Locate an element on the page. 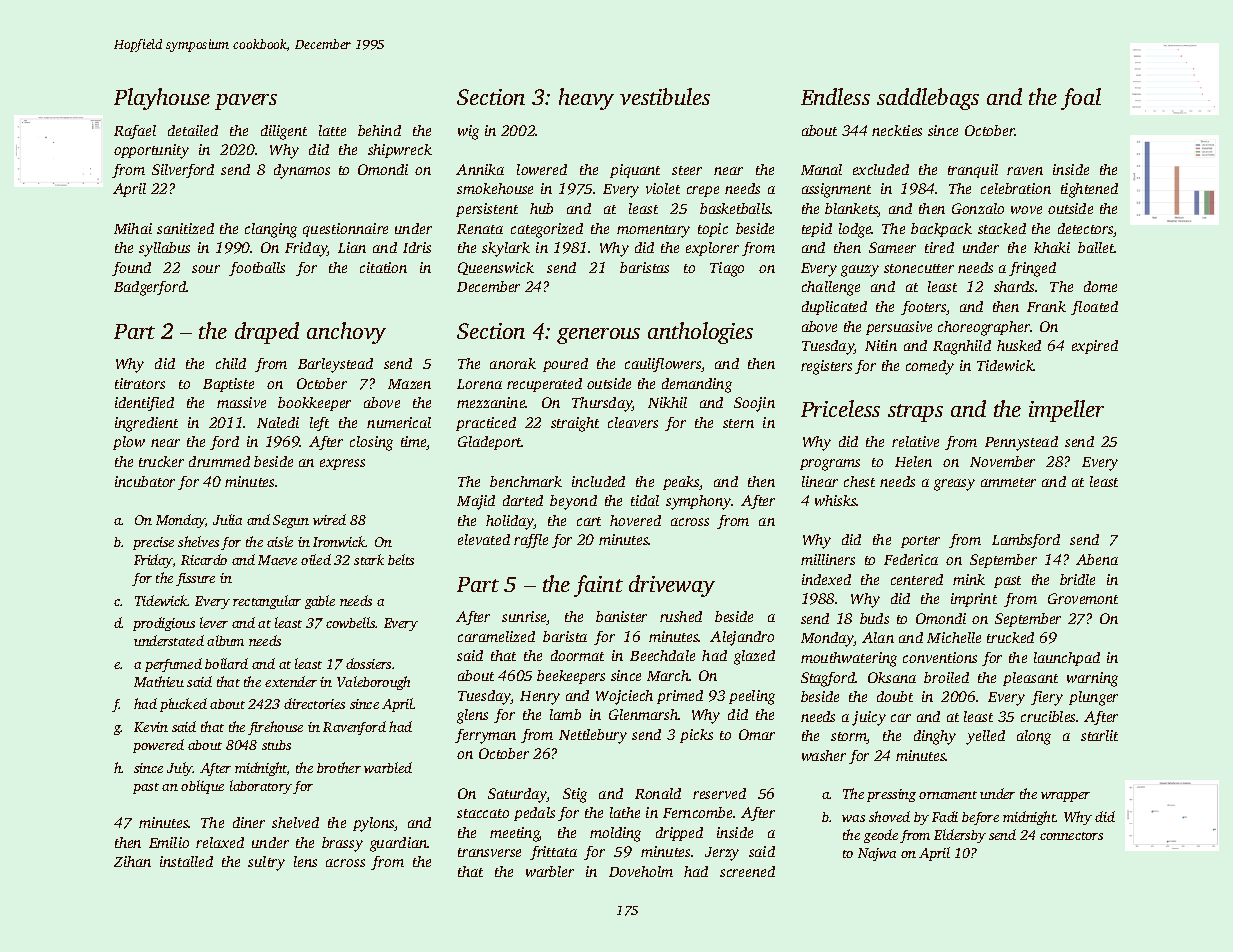 The width and height of the image is (1233, 952). screened is located at coordinates (747, 871).
